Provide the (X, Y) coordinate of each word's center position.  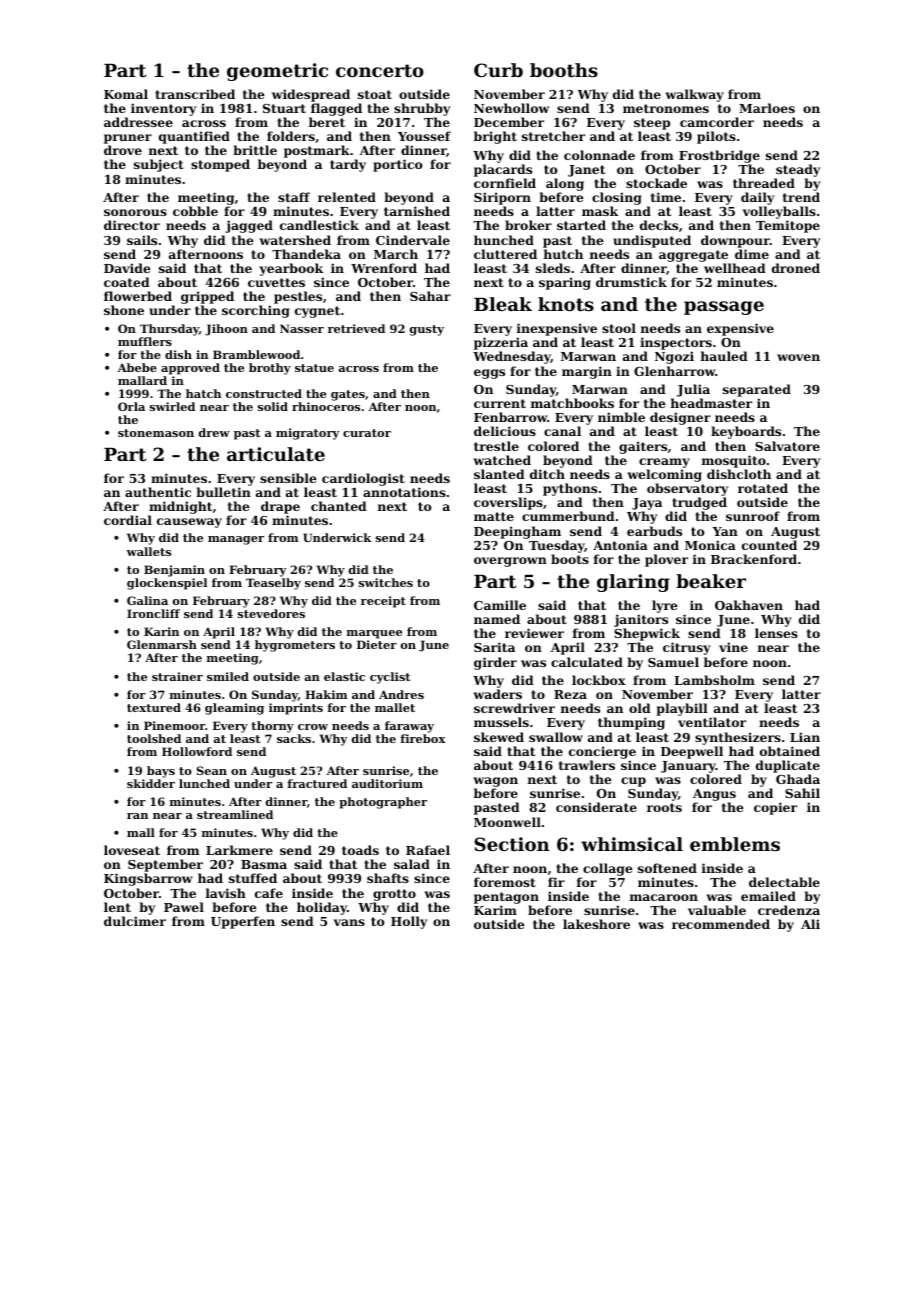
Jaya (647, 505)
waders (497, 694)
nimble (621, 417)
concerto (380, 70)
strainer (177, 676)
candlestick (319, 225)
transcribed (195, 94)
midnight (180, 507)
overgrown (510, 562)
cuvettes (276, 282)
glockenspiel (167, 584)
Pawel (184, 907)
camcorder (717, 122)
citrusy (687, 648)
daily (757, 198)
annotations (404, 492)
